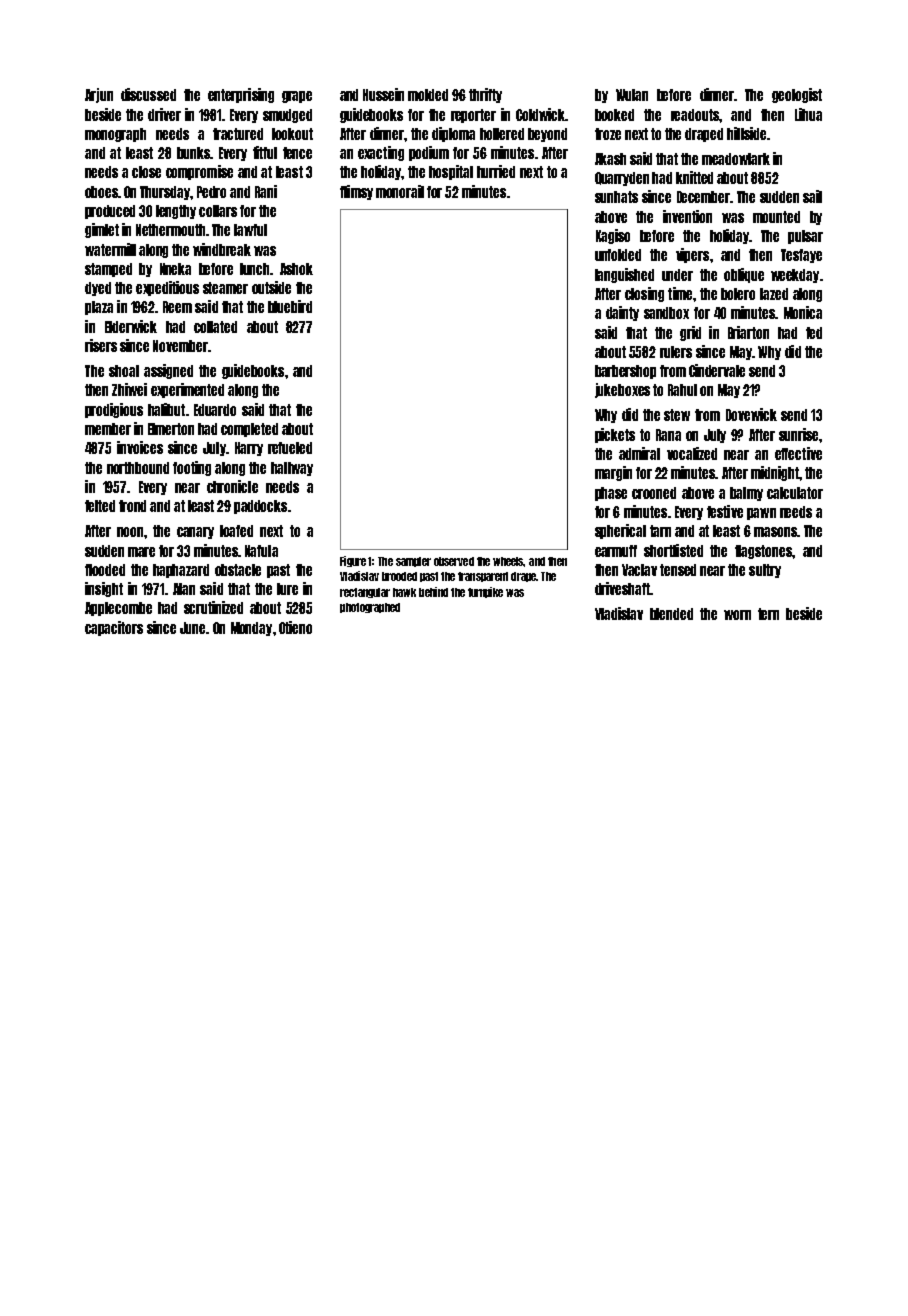 The width and height of the image is (908, 1316). I want to click on wheels, so click(508, 561).
